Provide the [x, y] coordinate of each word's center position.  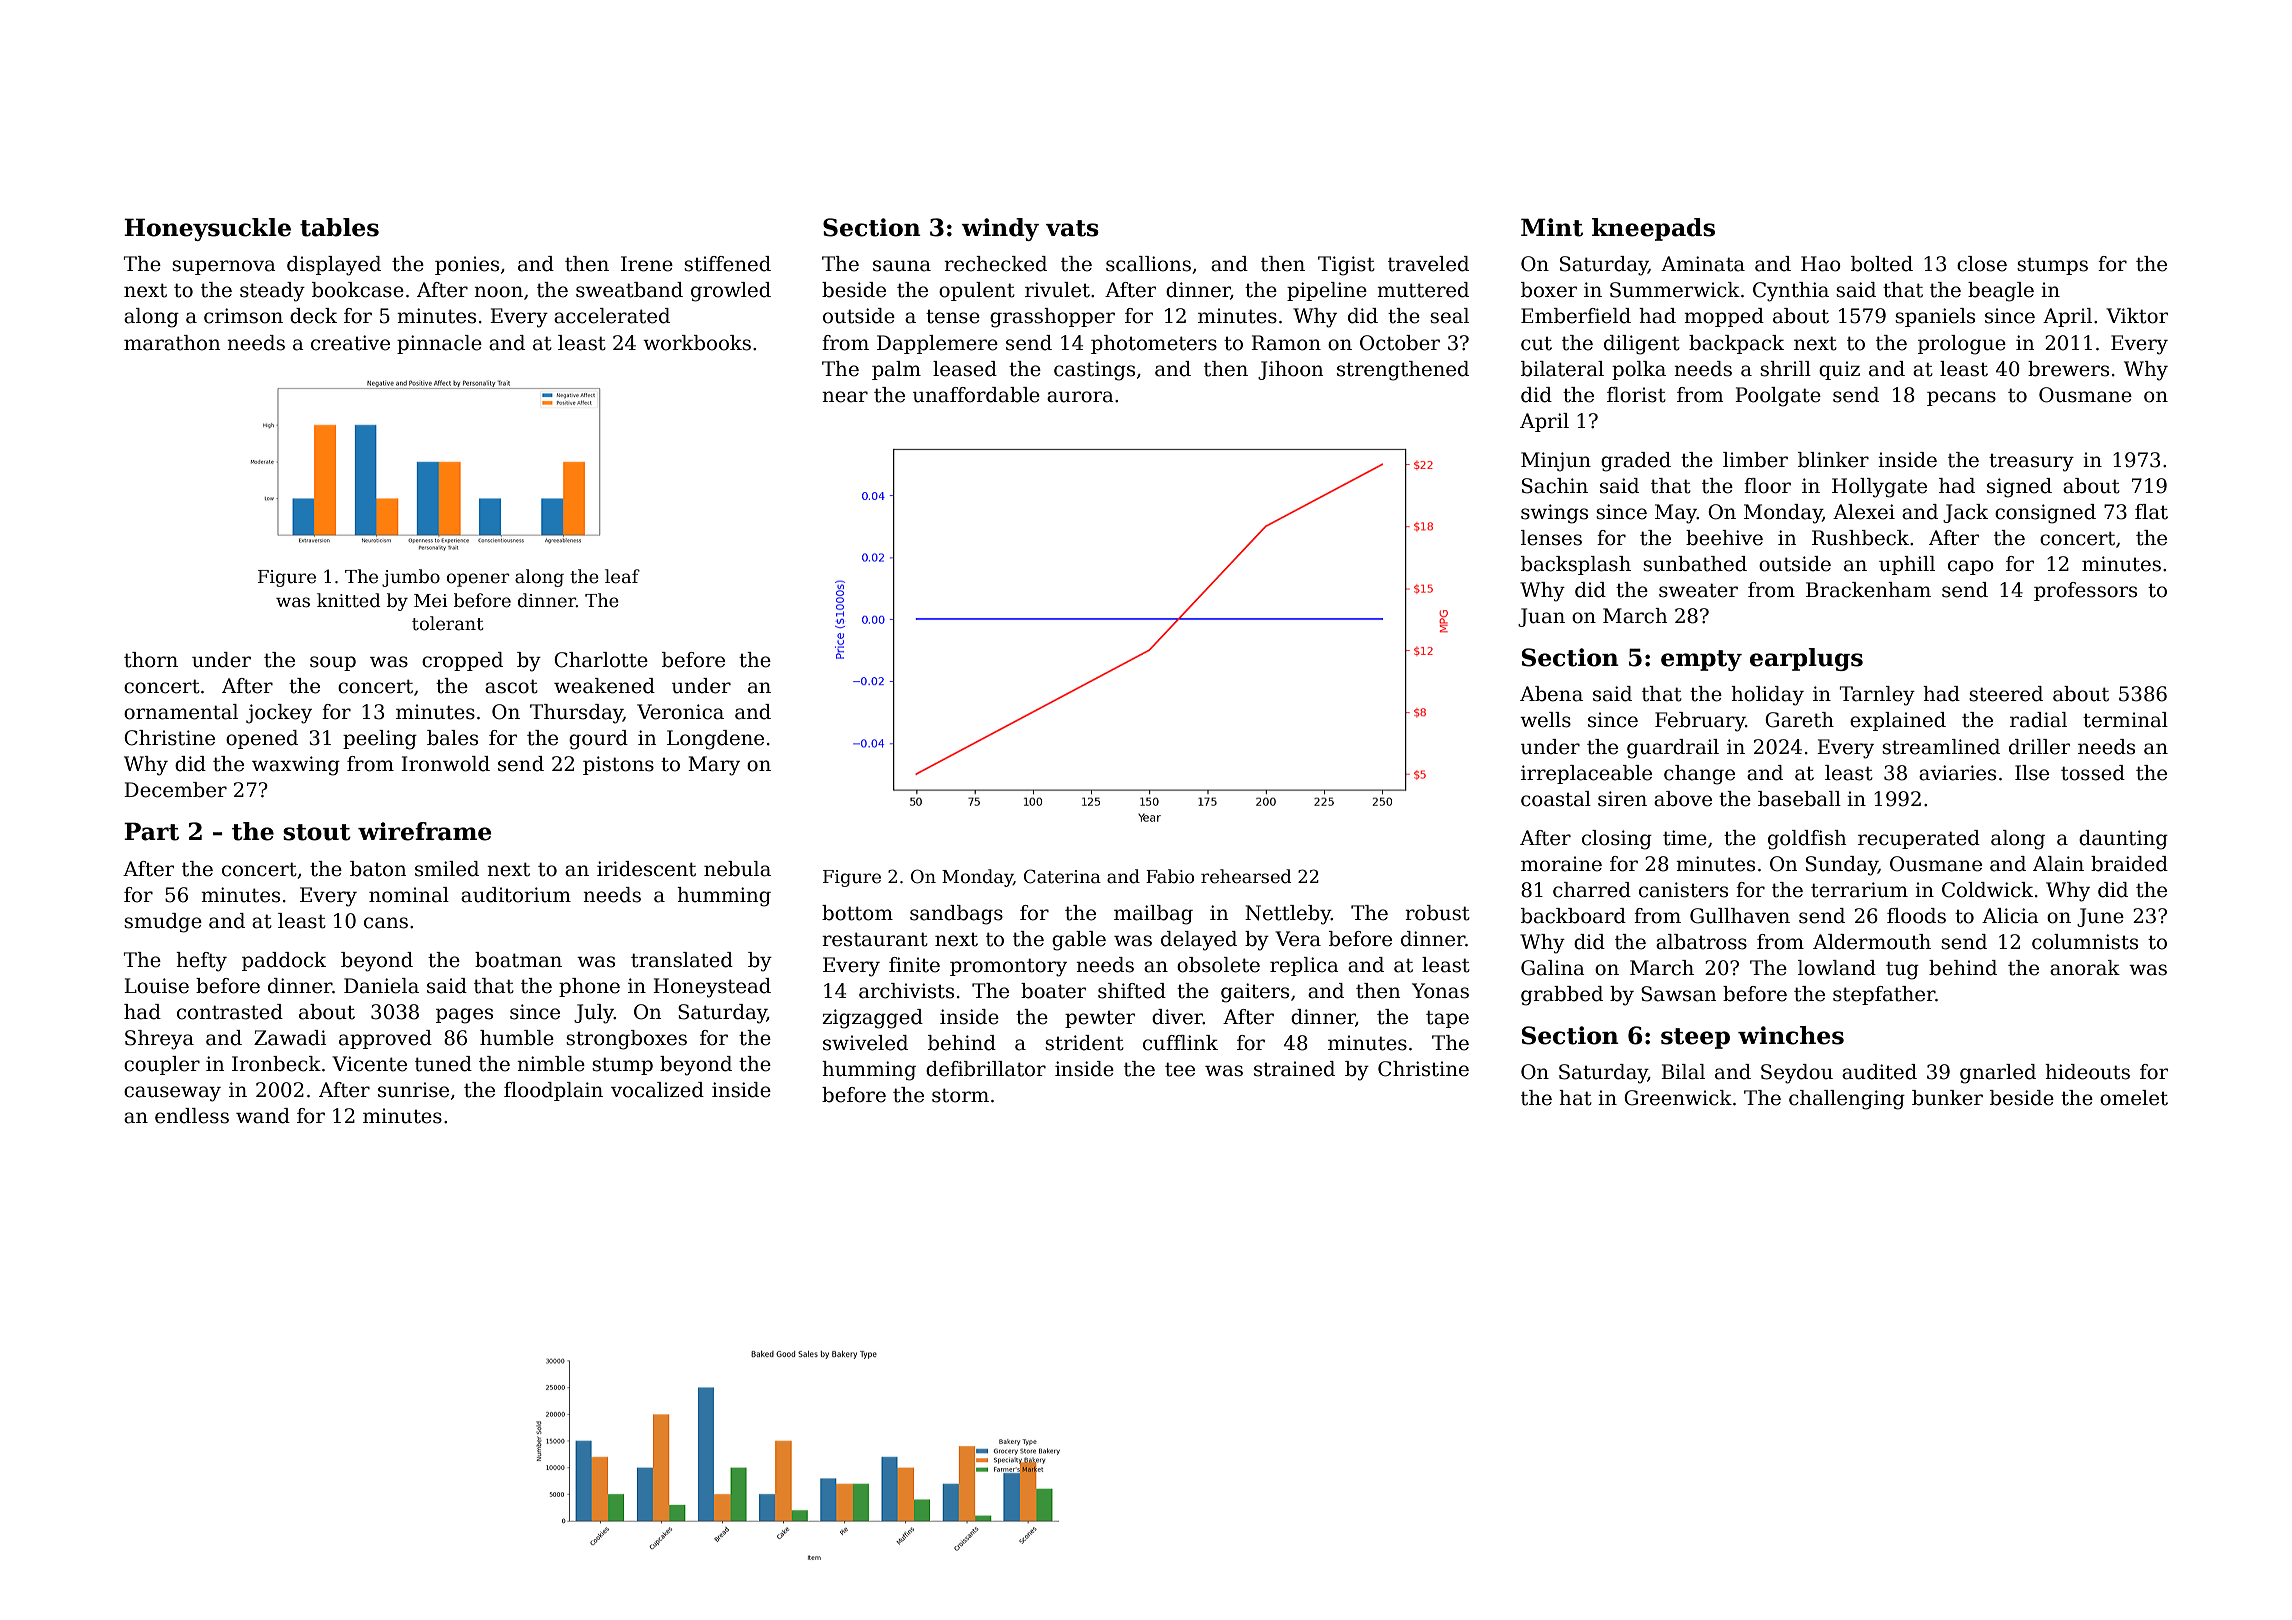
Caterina [1062, 876]
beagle [2001, 292]
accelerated [612, 316]
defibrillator [986, 1069]
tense [953, 317]
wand [263, 1116]
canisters [1683, 890]
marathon [172, 343]
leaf [622, 576]
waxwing [296, 766]
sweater [1698, 590]
